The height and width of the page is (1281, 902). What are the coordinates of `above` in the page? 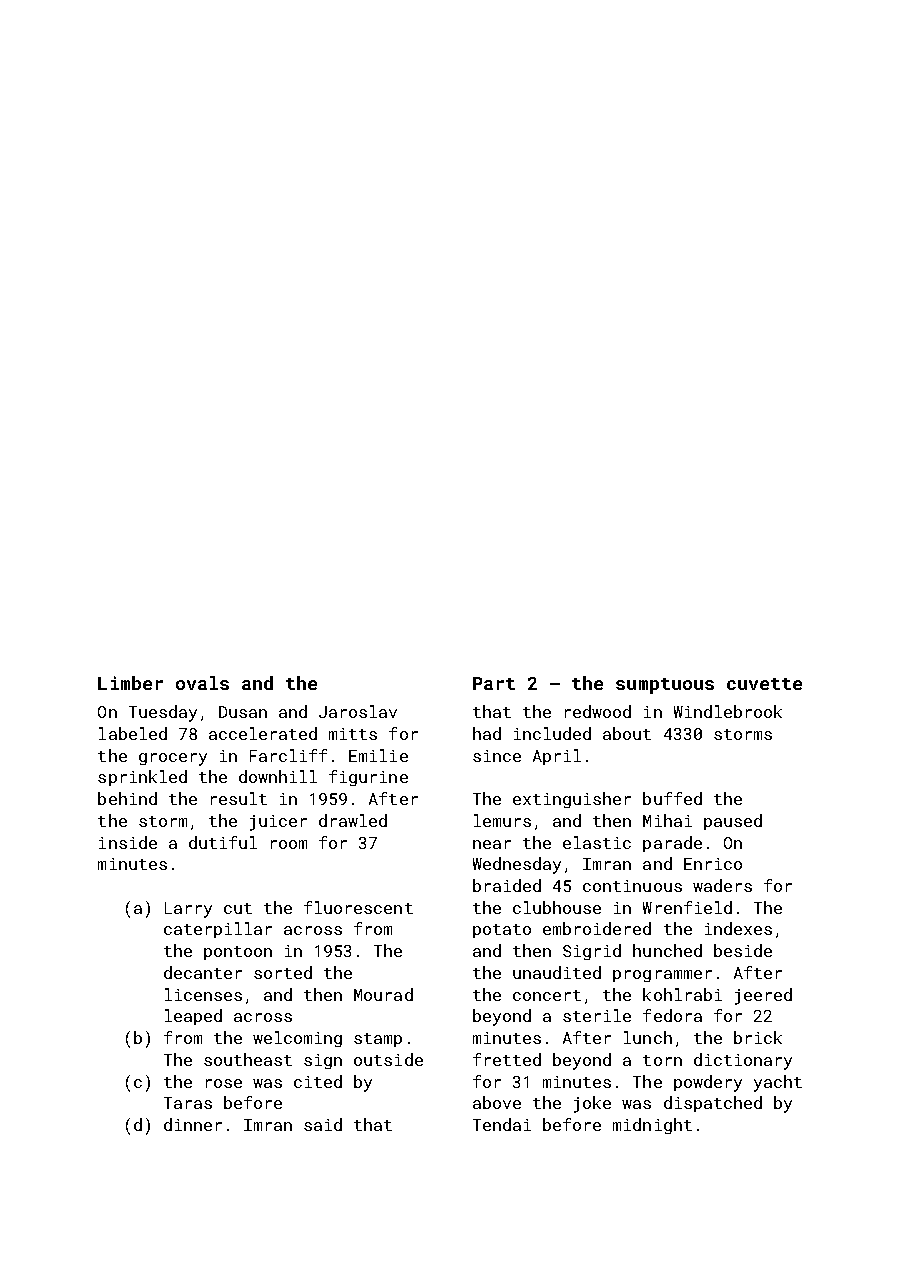 It's located at (497, 1102).
